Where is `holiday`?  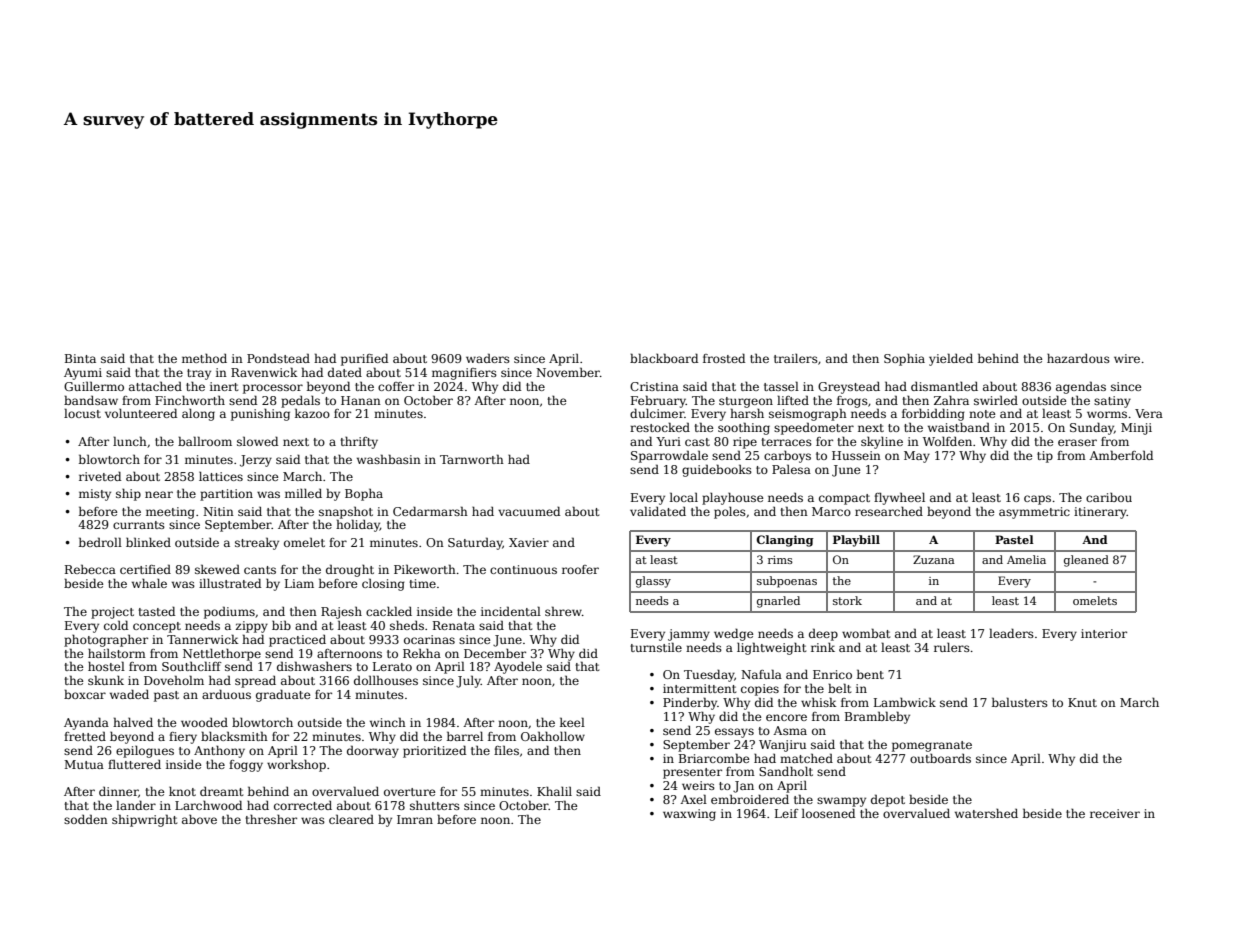
holiday is located at coordinates (358, 525).
